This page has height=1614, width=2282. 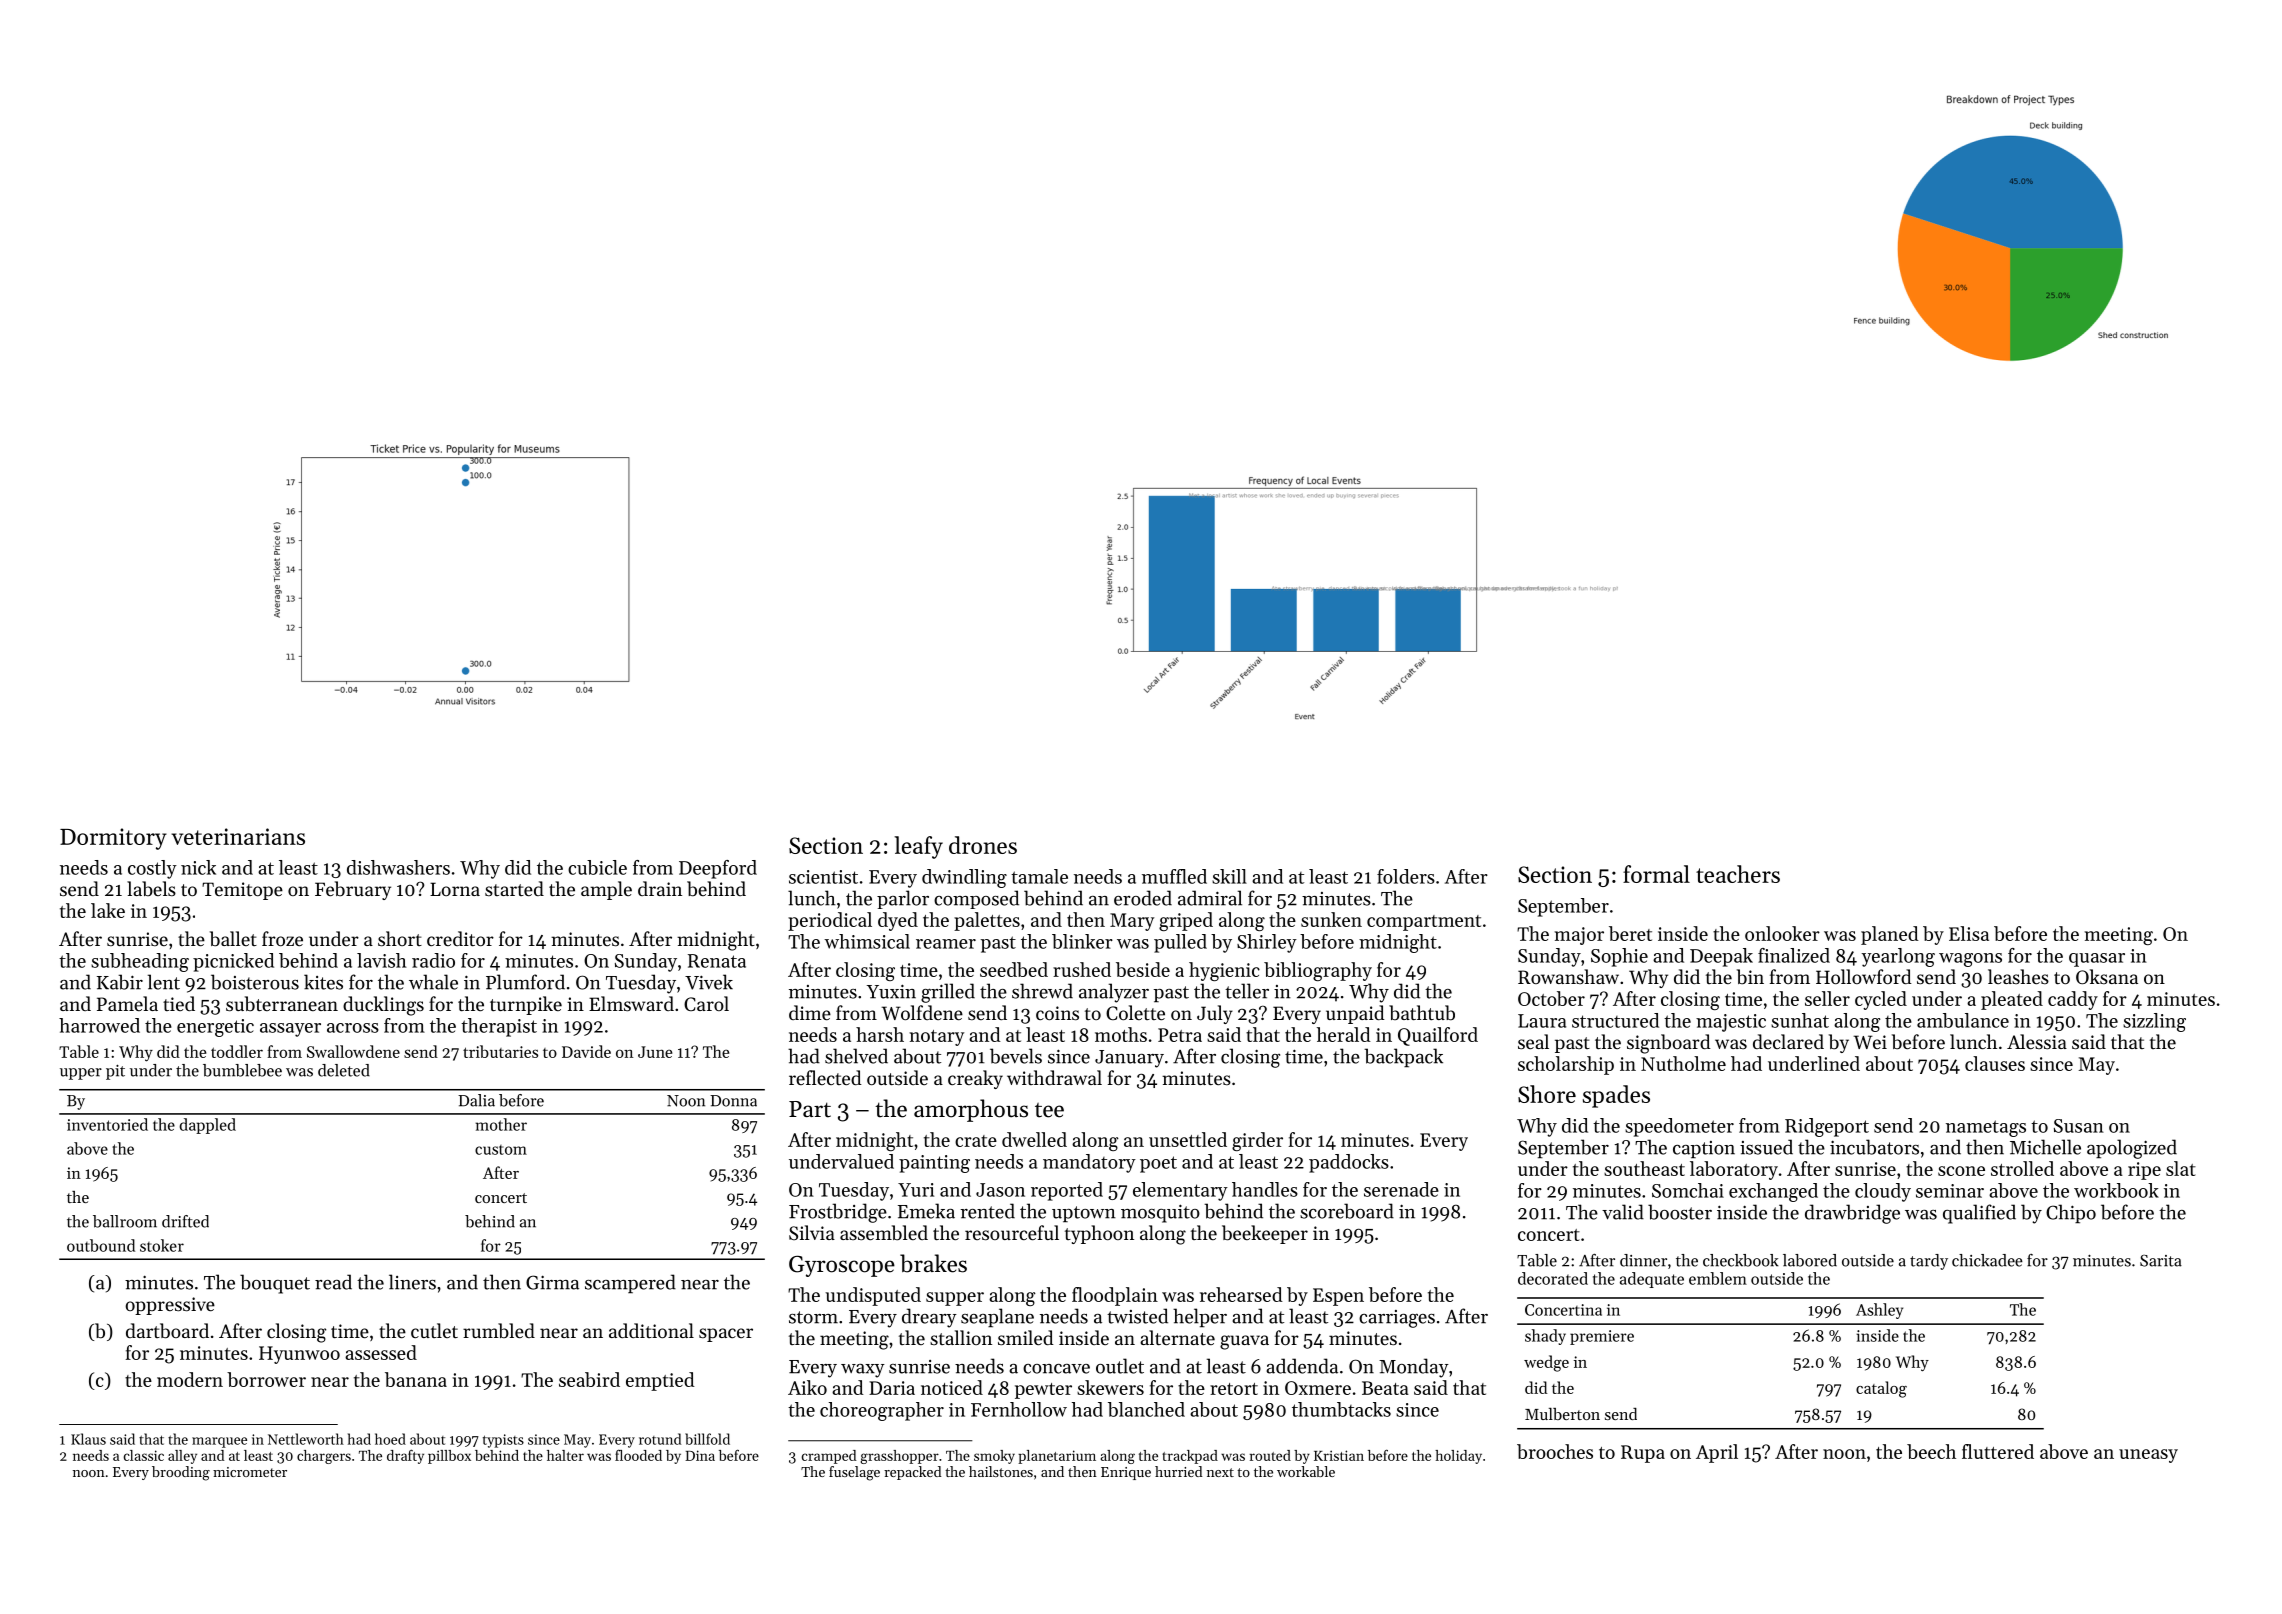 I want to click on Aiko, so click(x=807, y=1387).
